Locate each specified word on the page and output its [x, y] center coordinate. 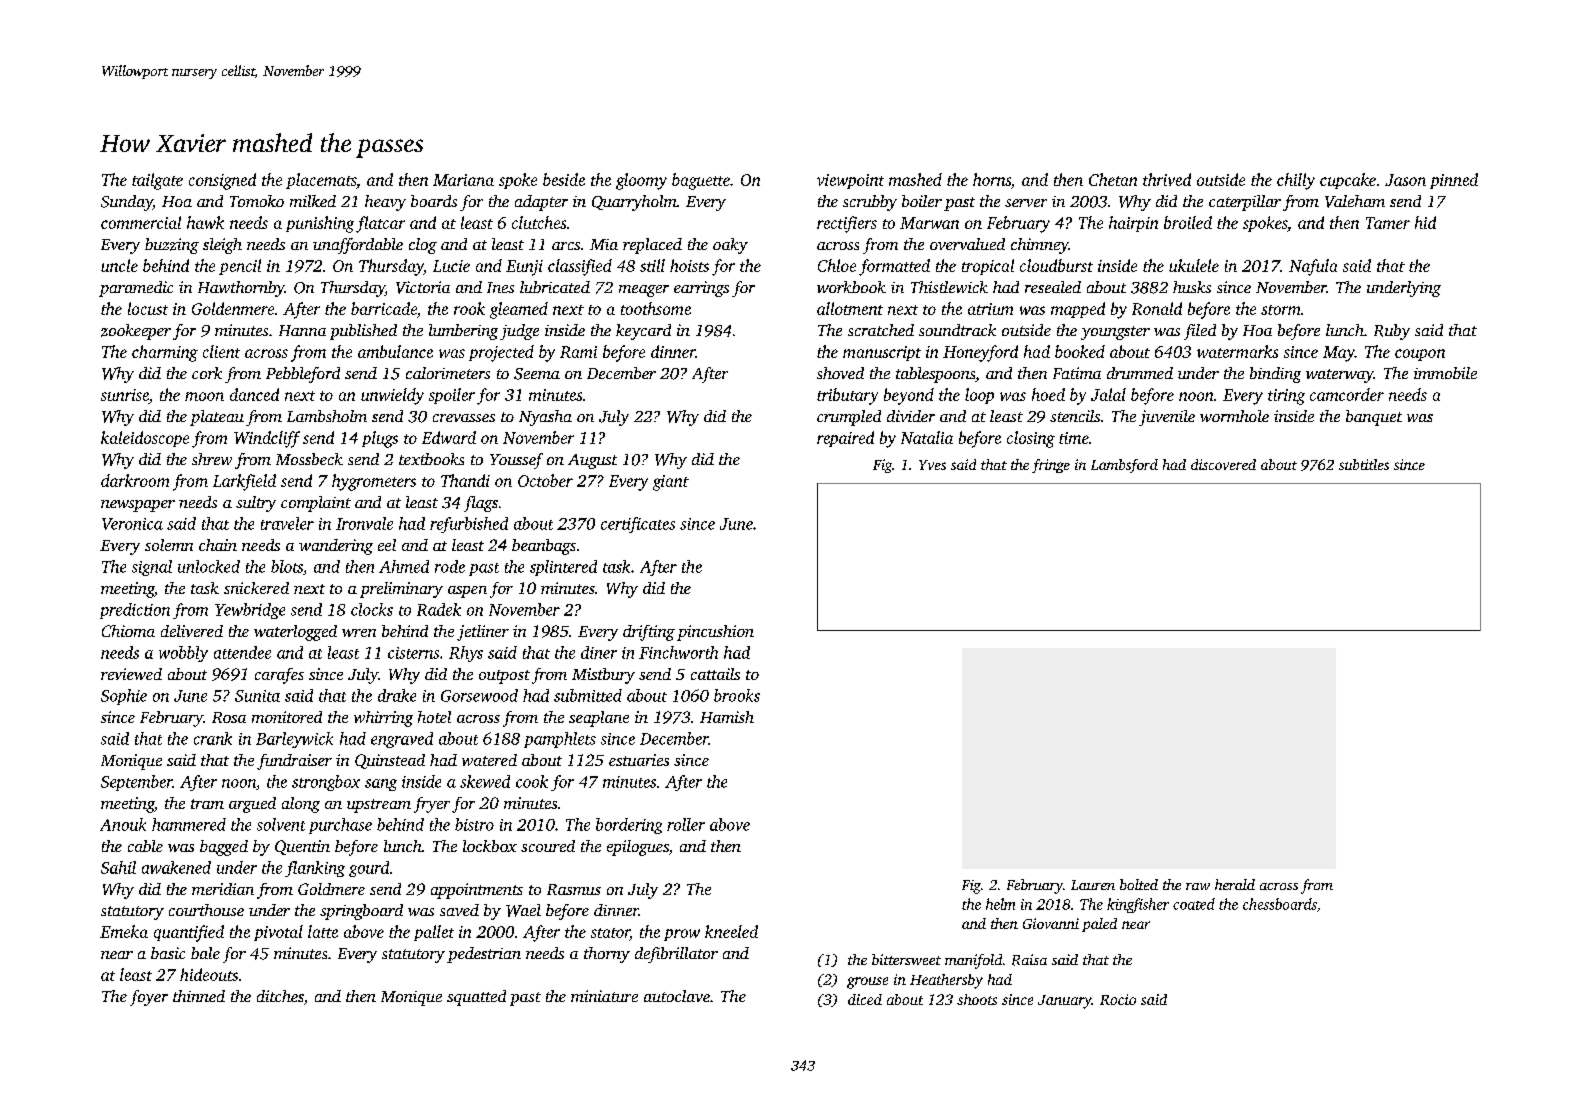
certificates [638, 525]
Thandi [465, 480]
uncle [119, 265]
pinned [1454, 181]
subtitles [1364, 464]
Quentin [302, 847]
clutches [539, 222]
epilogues [638, 848]
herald [1235, 884]
